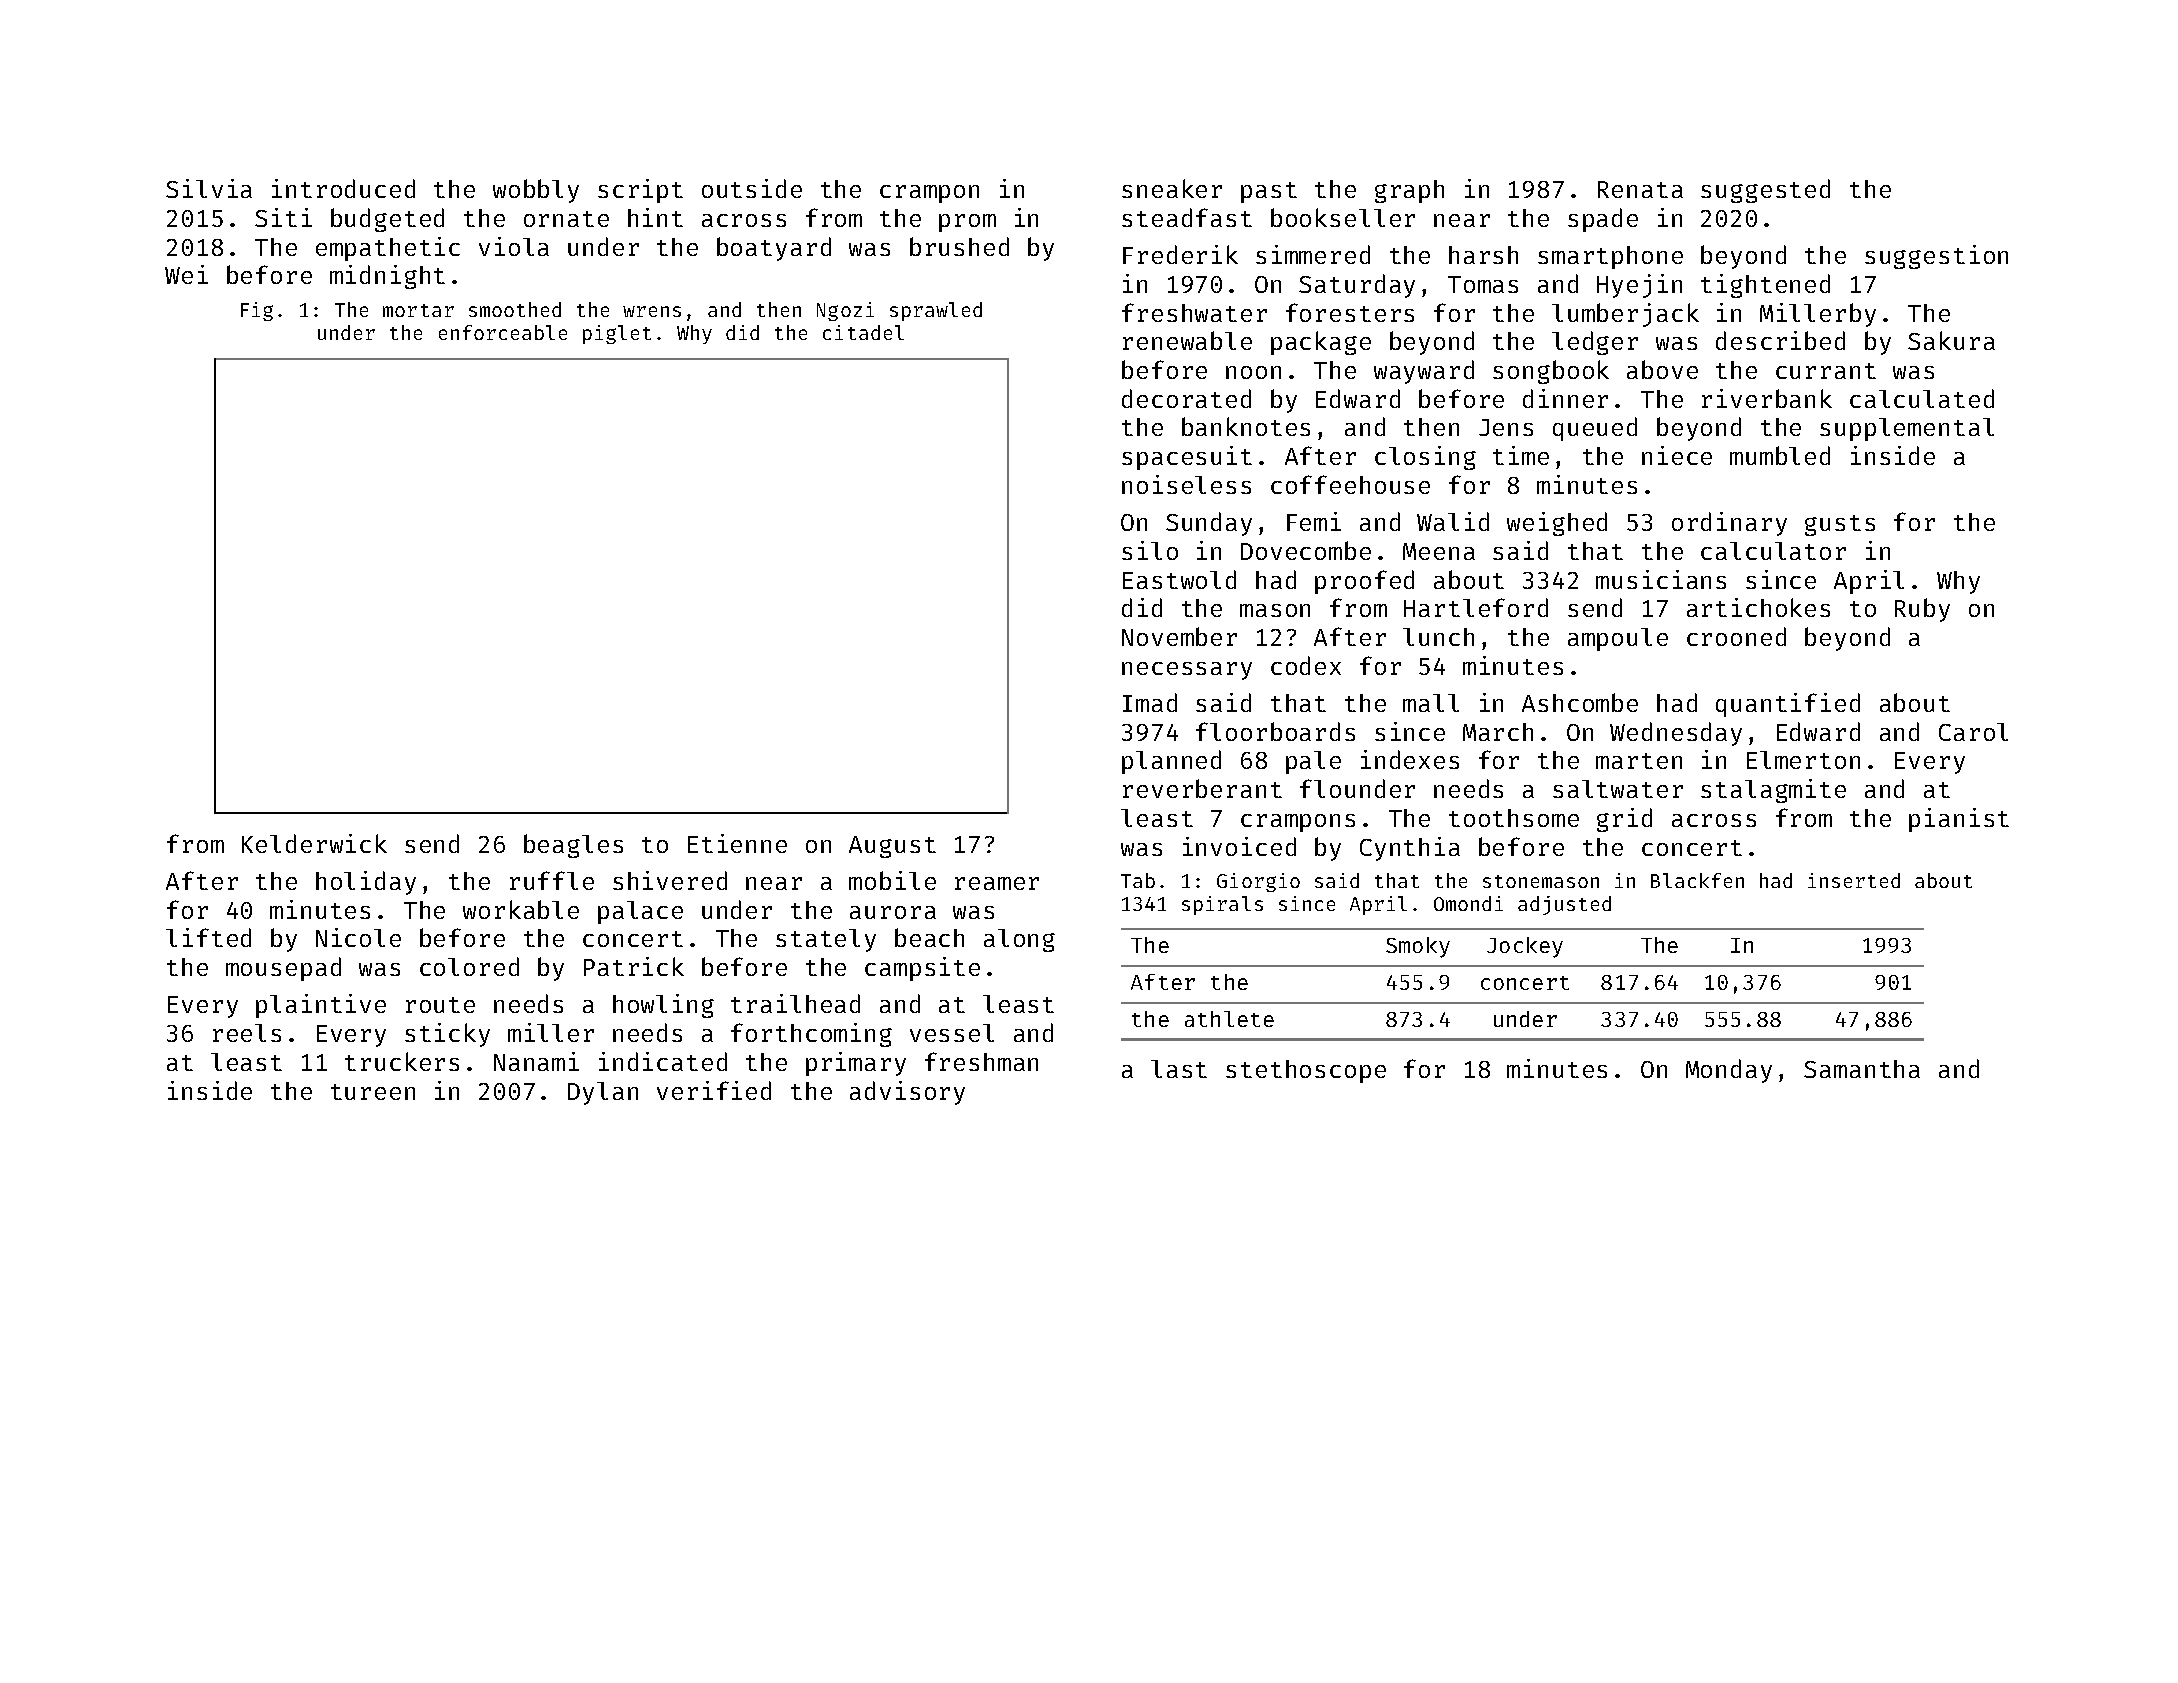 The width and height of the page is (2178, 1683). What do you see at coordinates (1179, 636) in the page?
I see `November` at bounding box center [1179, 636].
